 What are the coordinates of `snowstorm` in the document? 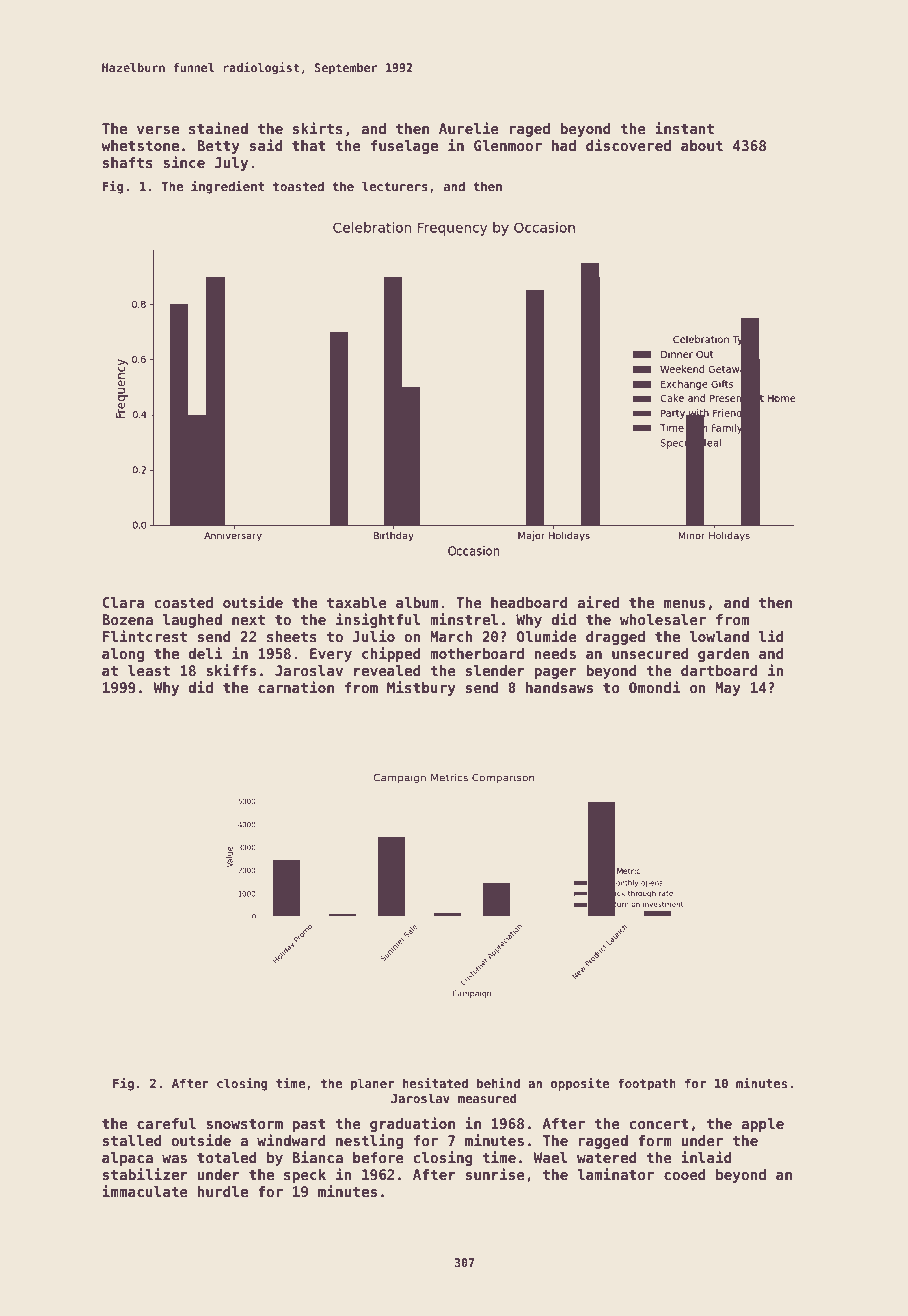 It's located at (244, 1124).
